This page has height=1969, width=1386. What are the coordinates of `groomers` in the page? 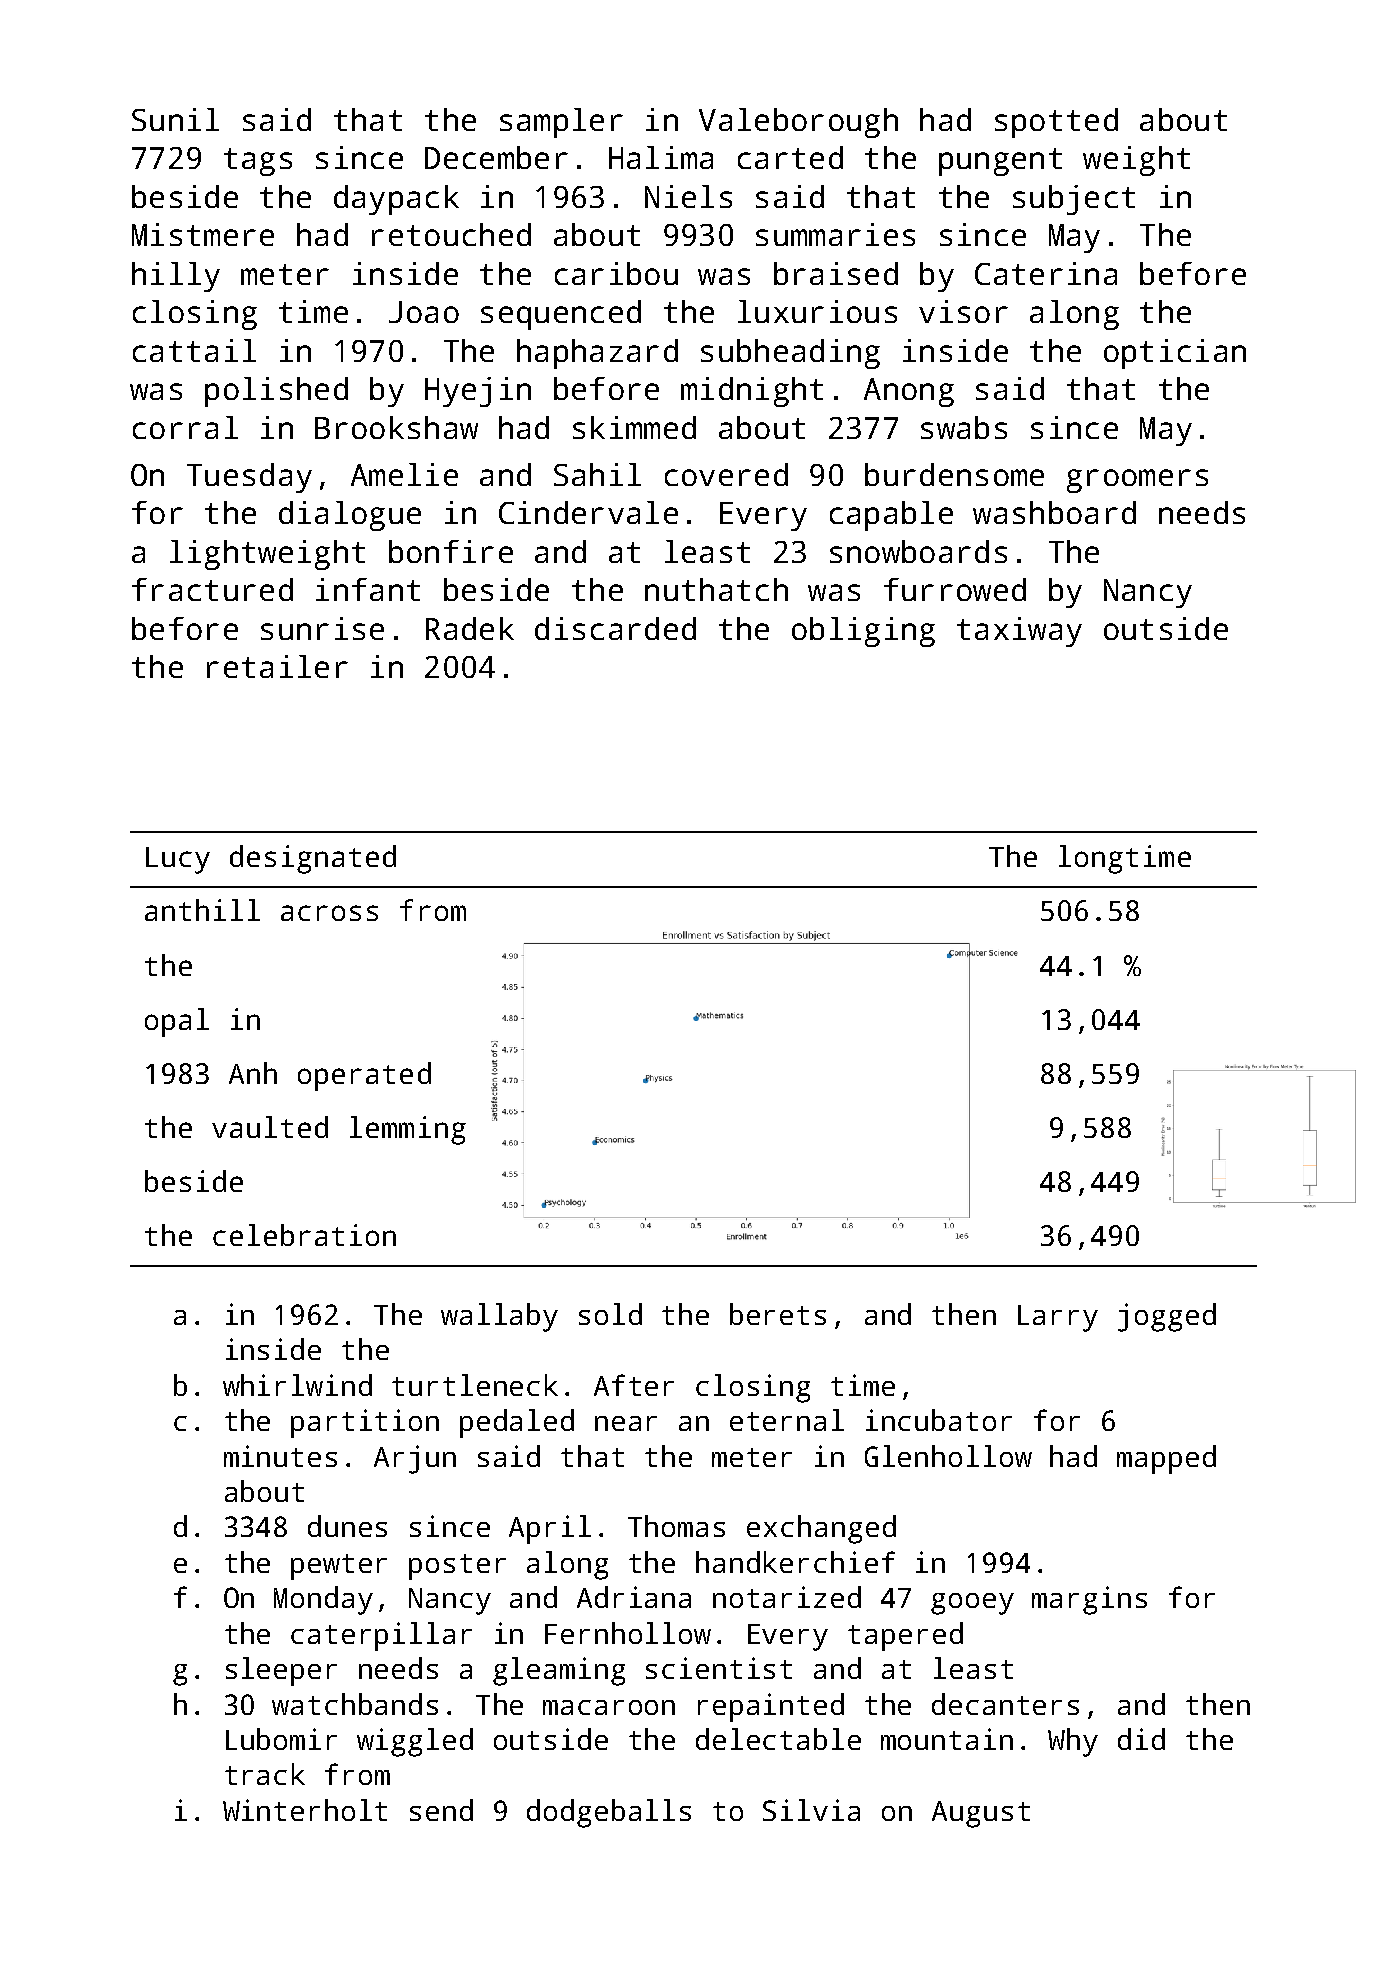 It's located at (1137, 481).
